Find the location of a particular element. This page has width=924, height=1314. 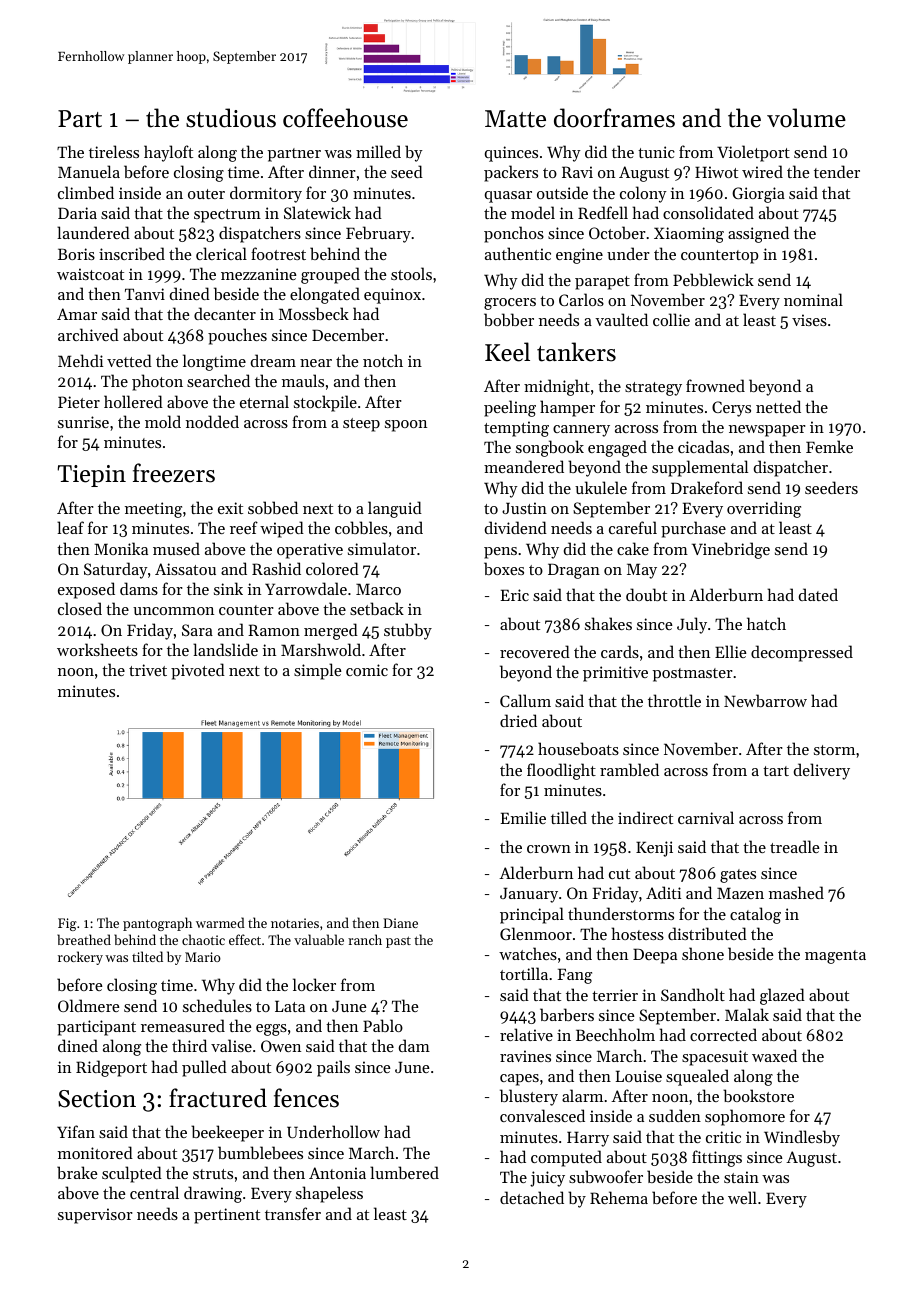

outer is located at coordinates (206, 194).
